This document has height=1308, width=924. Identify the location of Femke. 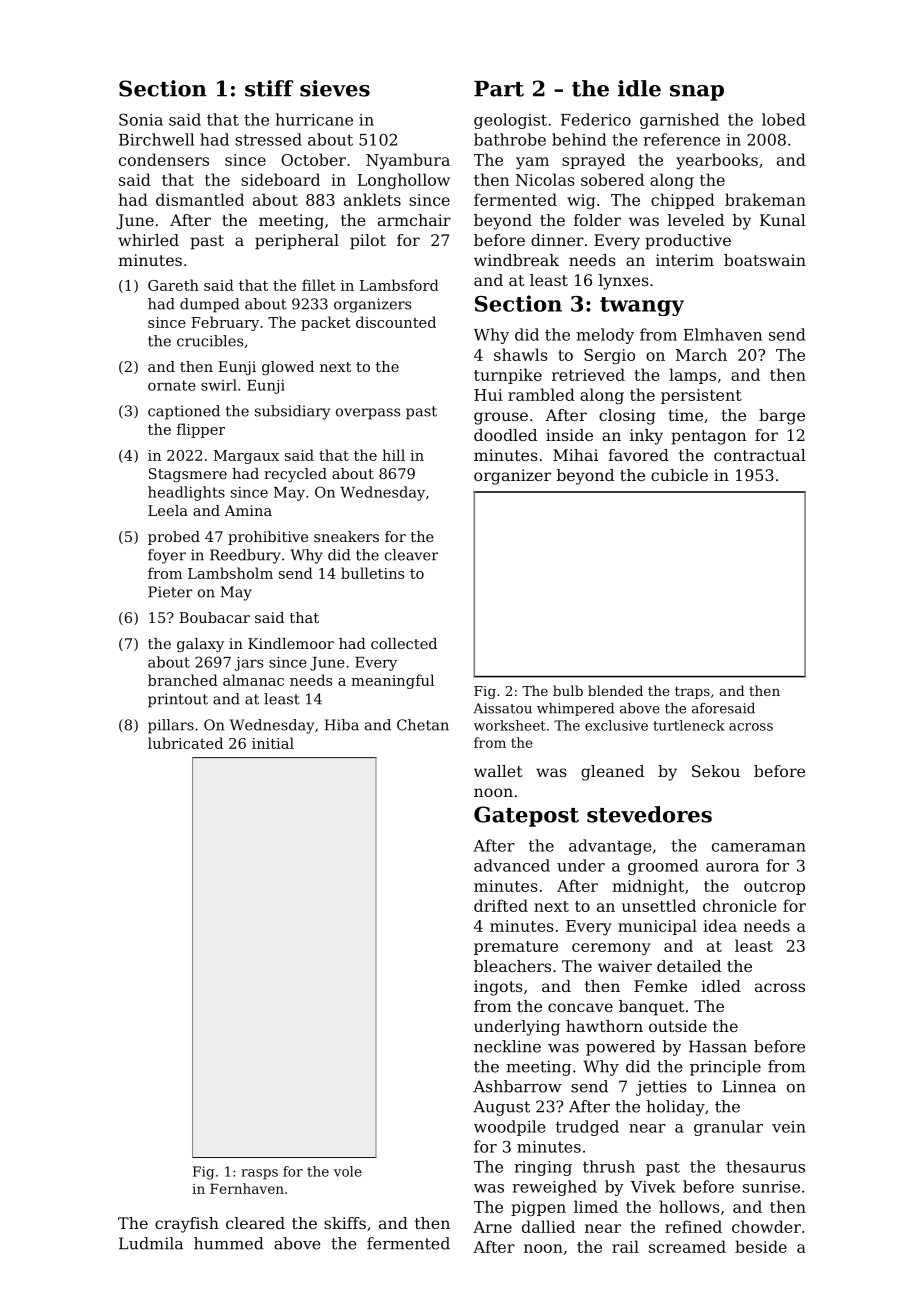
(660, 986).
